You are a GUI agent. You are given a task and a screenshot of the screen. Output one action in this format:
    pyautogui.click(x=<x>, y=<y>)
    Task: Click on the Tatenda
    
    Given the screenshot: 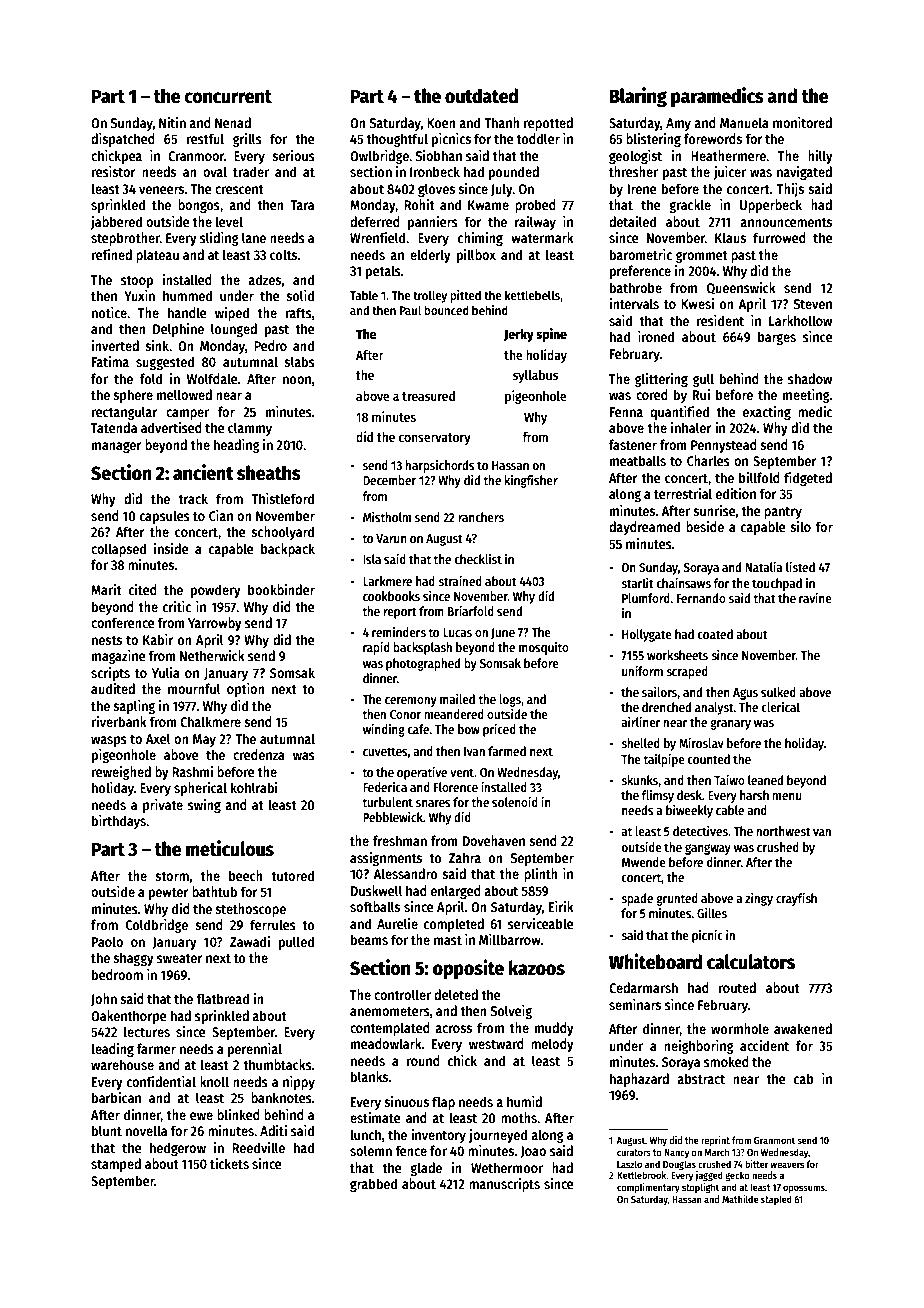 What is the action you would take?
    pyautogui.click(x=114, y=427)
